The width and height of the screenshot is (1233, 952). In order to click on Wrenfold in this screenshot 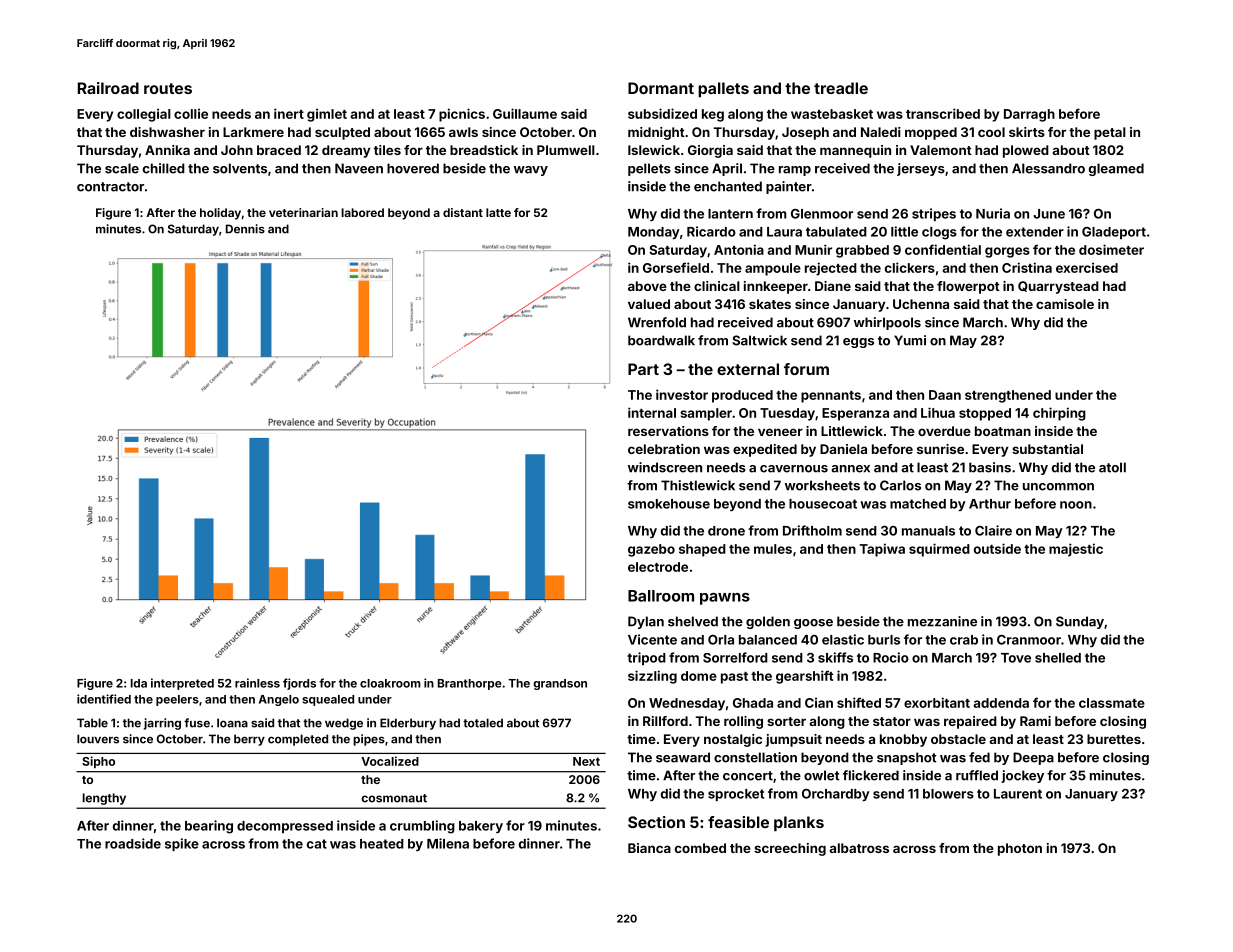, I will do `click(657, 322)`.
